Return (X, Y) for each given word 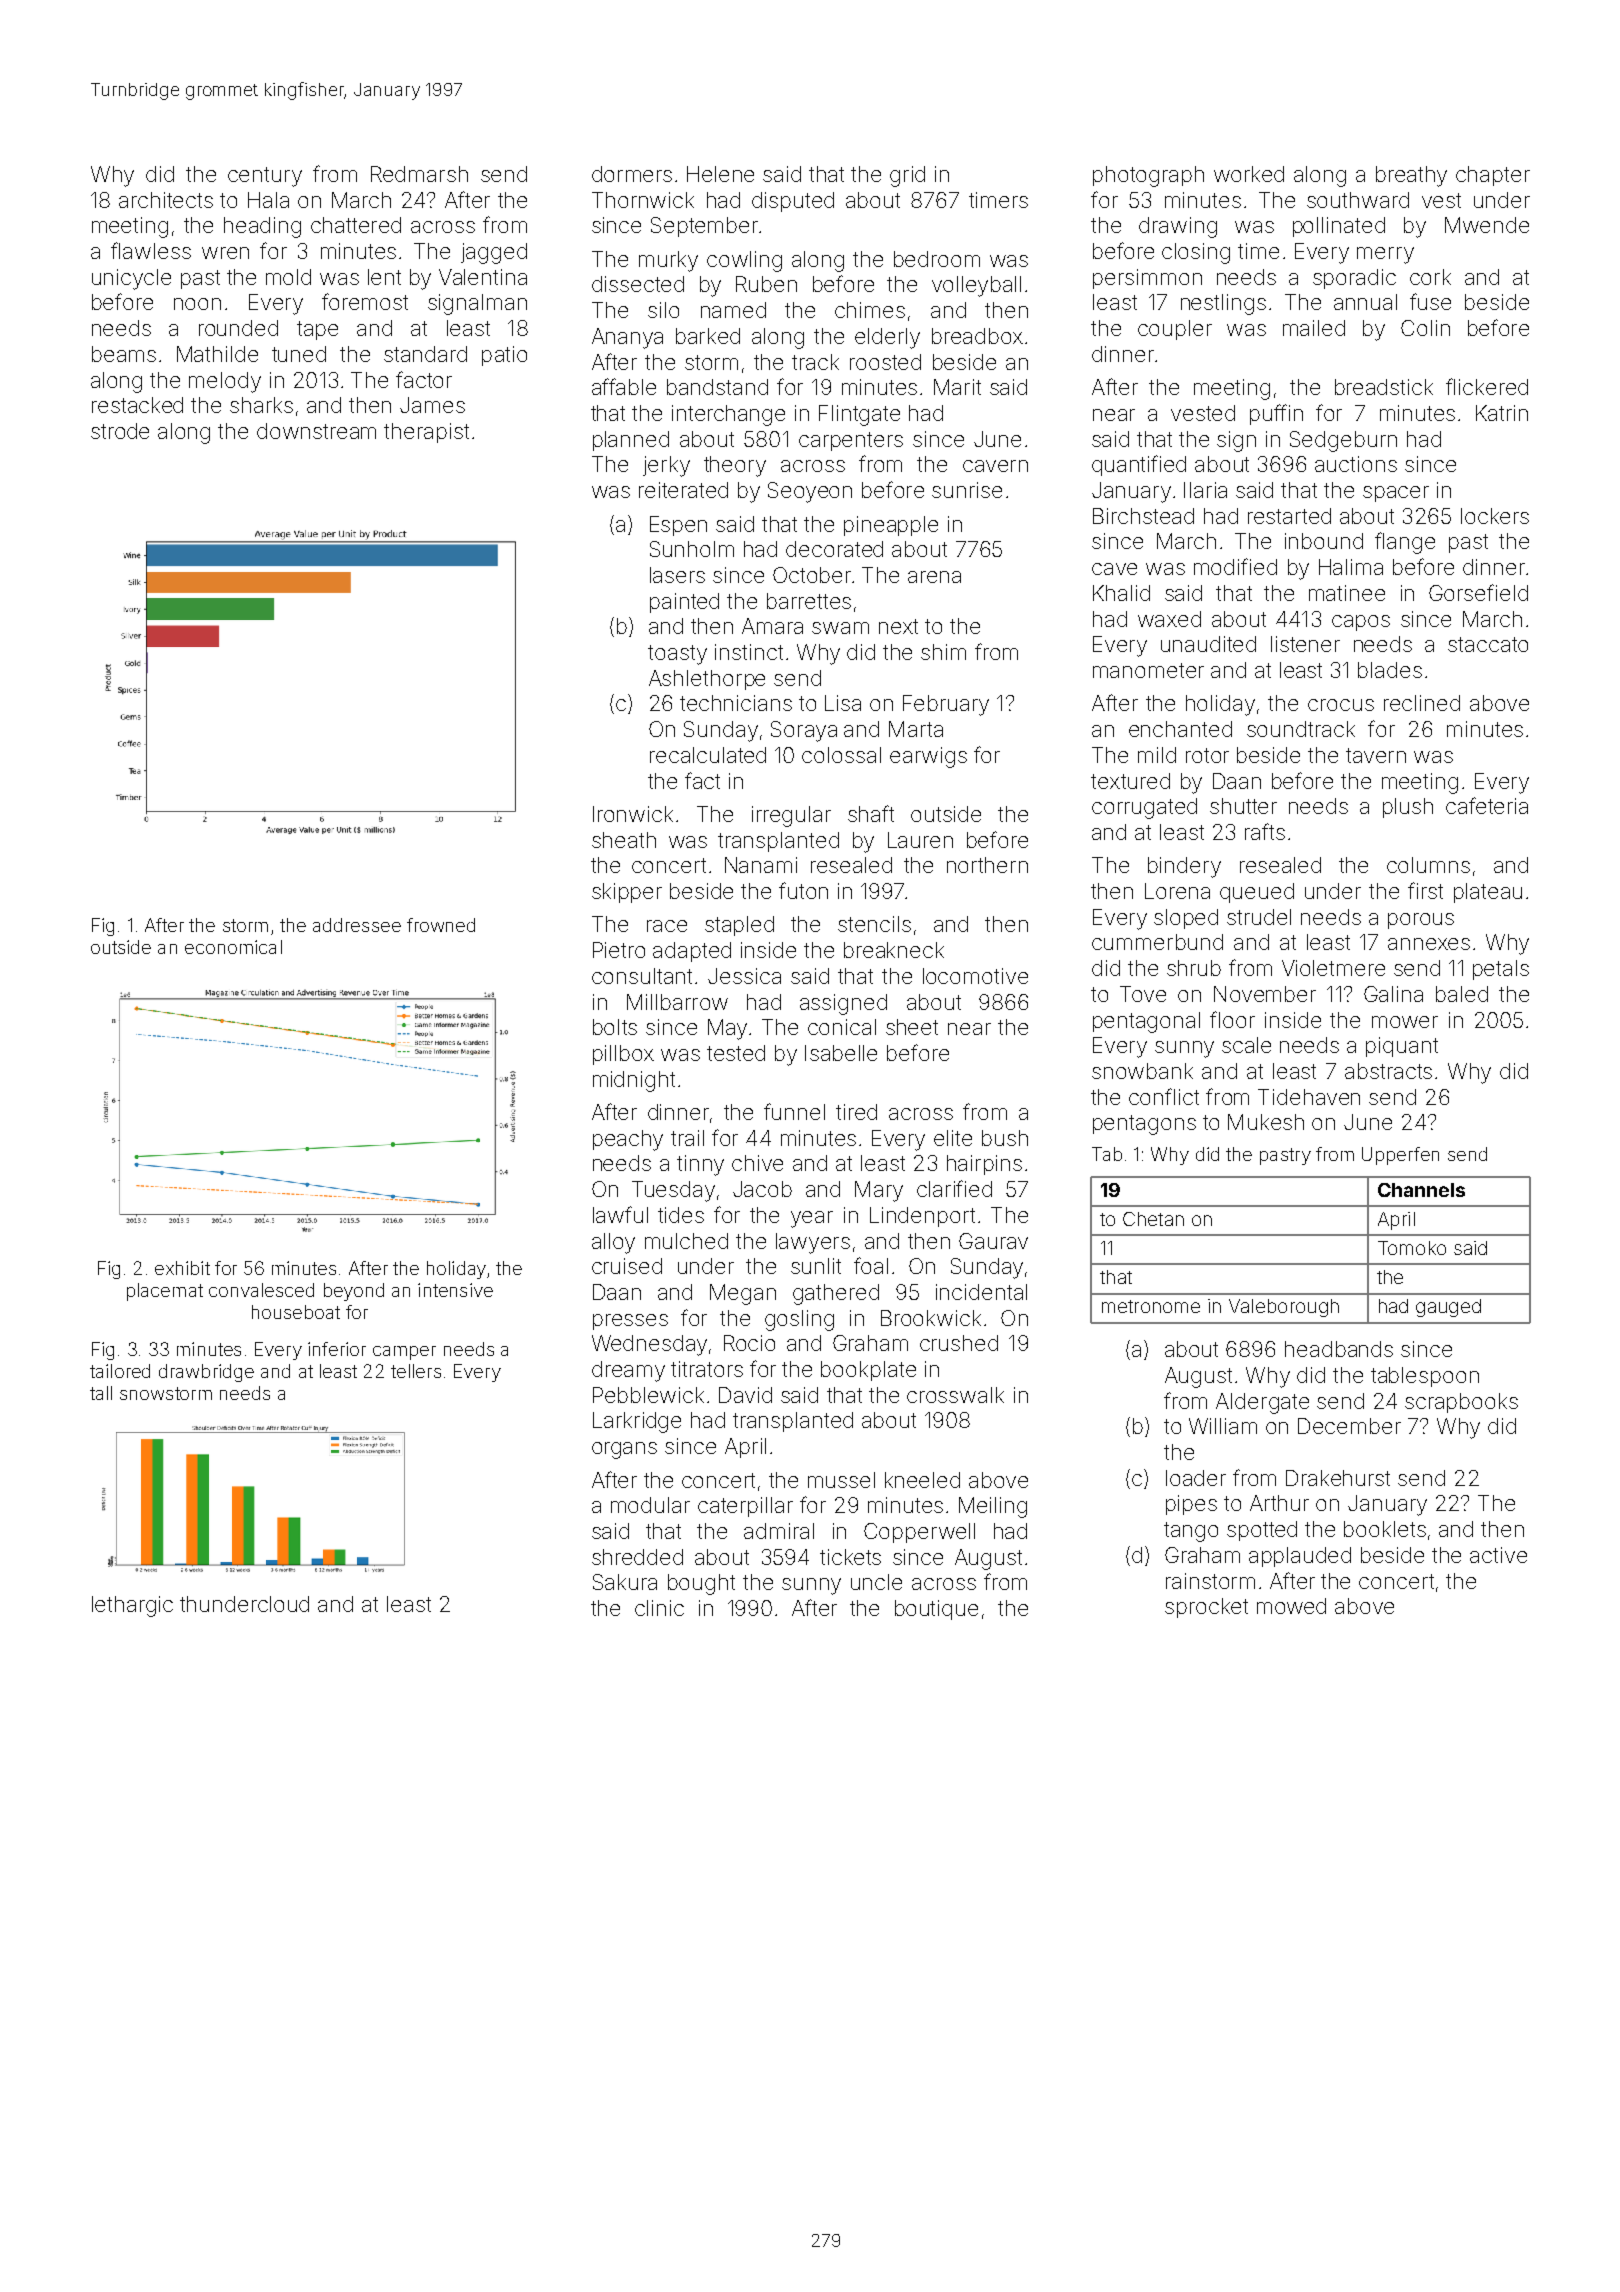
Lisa (843, 703)
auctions (1356, 464)
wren (225, 253)
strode (120, 431)
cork (1430, 277)
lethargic (132, 1606)
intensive (455, 1290)
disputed (793, 202)
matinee (1347, 593)
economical (233, 947)
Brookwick (931, 1318)
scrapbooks (1461, 1403)
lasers (677, 575)
